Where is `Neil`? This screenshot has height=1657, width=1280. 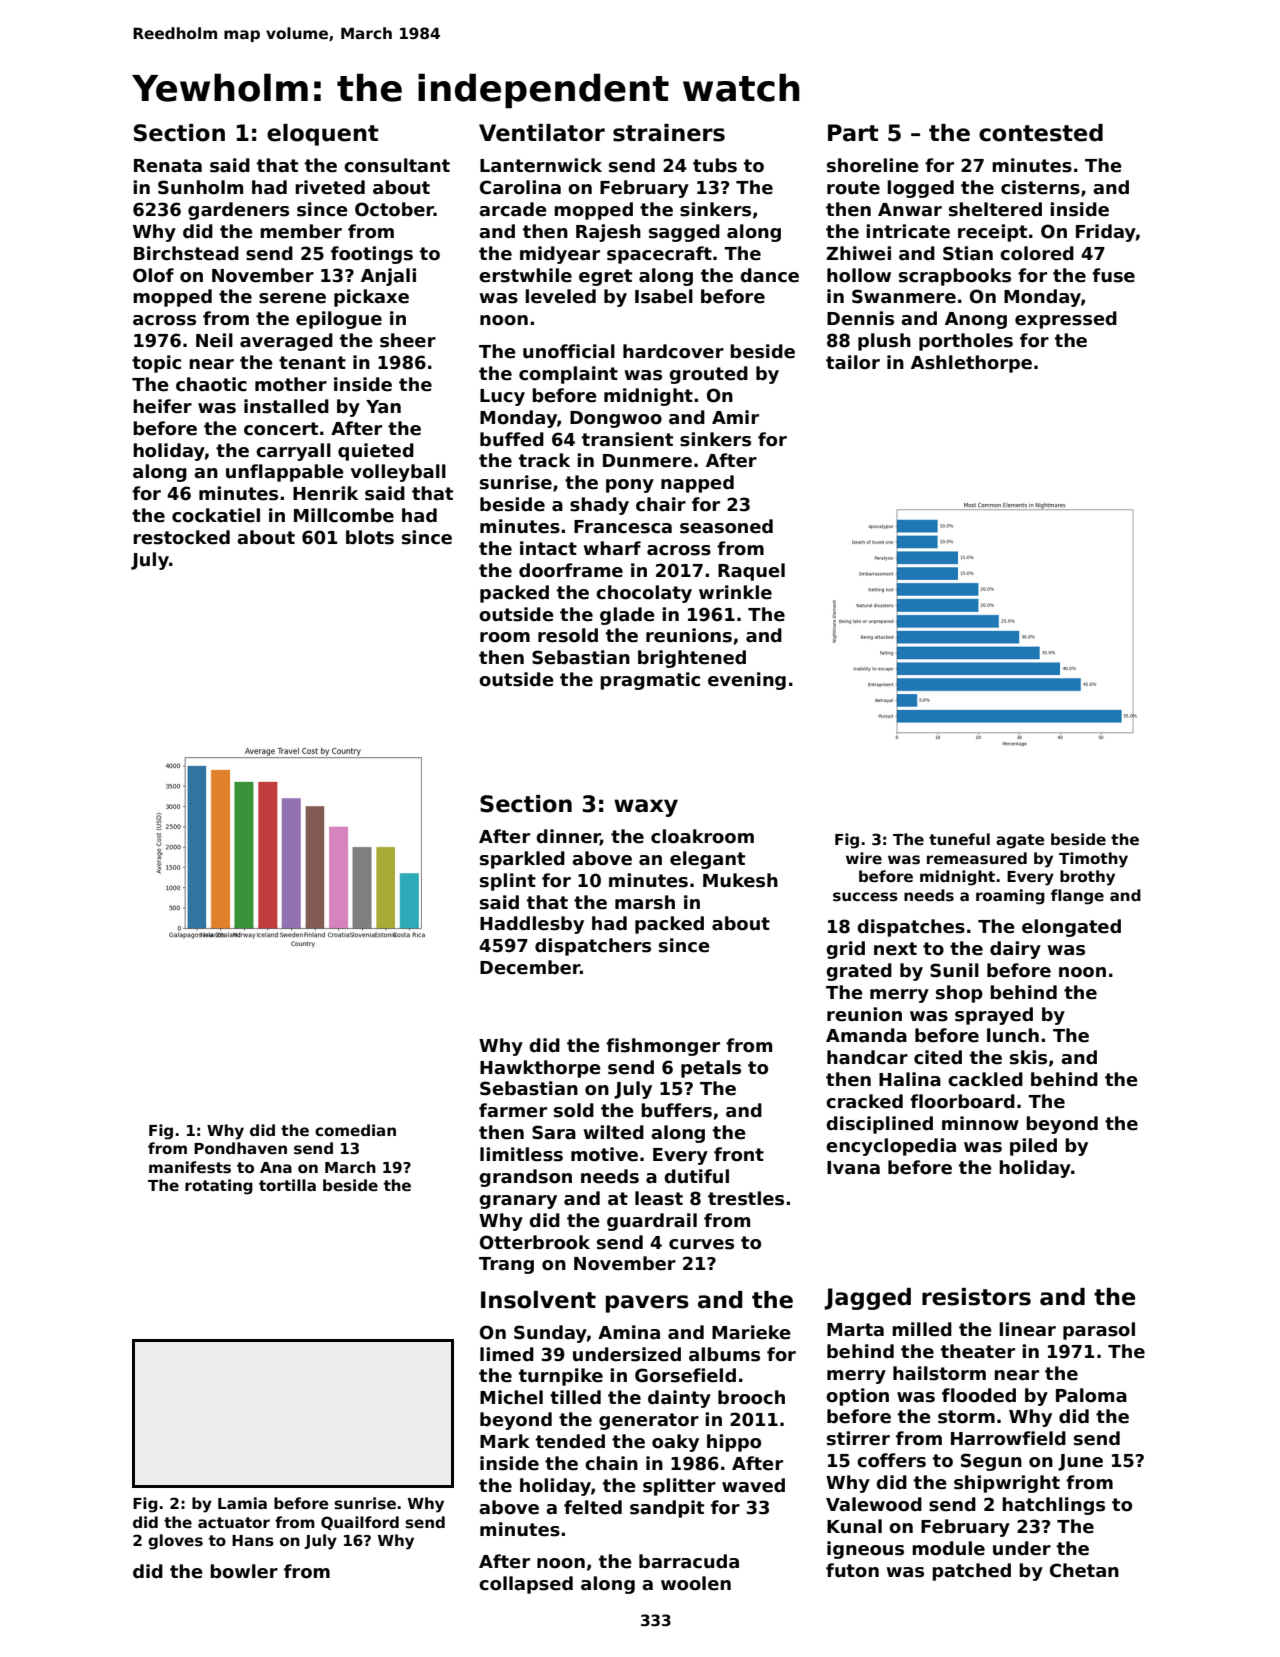
Neil is located at coordinates (214, 340).
